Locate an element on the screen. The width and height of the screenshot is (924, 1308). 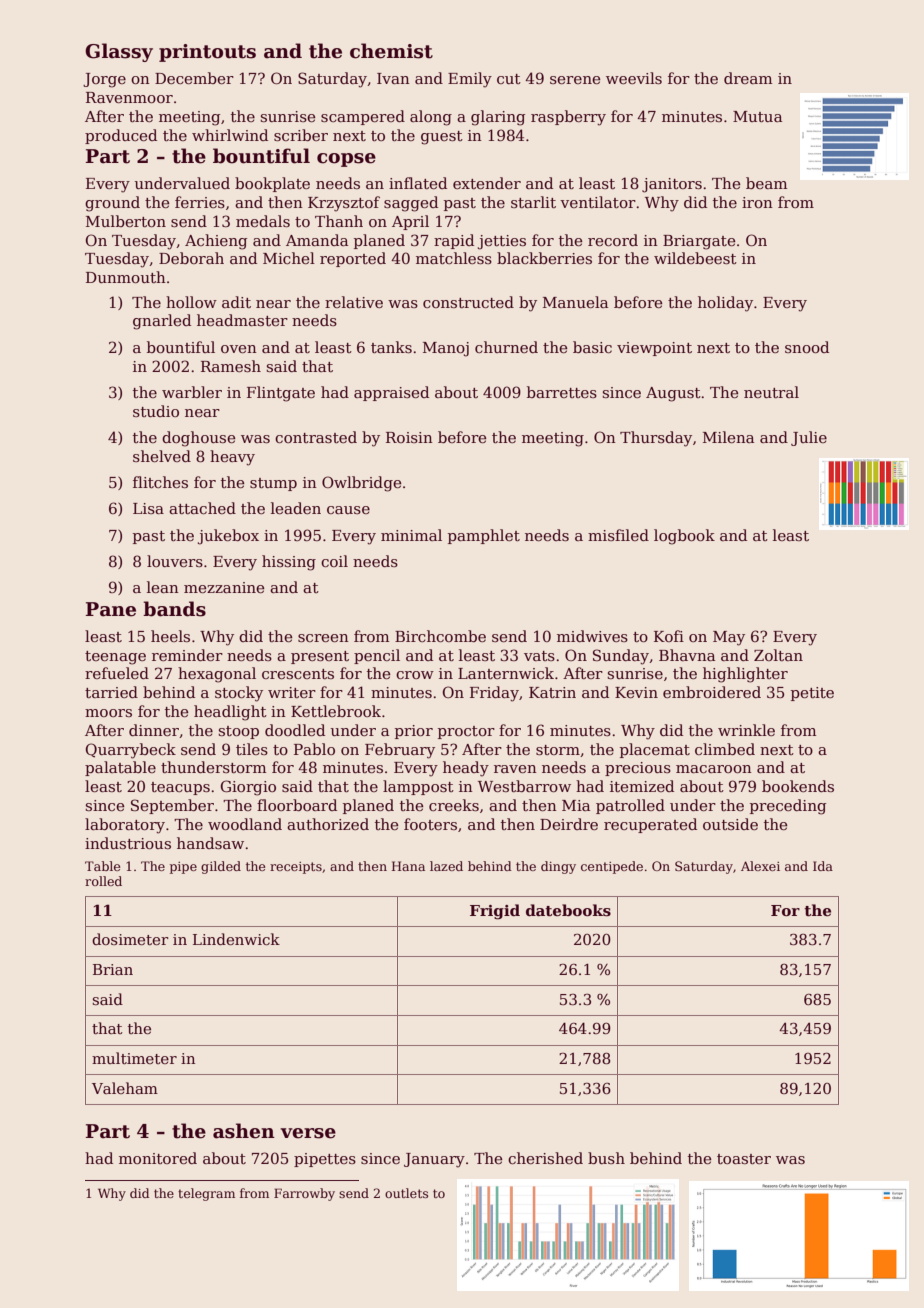
jukebox is located at coordinates (228, 537).
